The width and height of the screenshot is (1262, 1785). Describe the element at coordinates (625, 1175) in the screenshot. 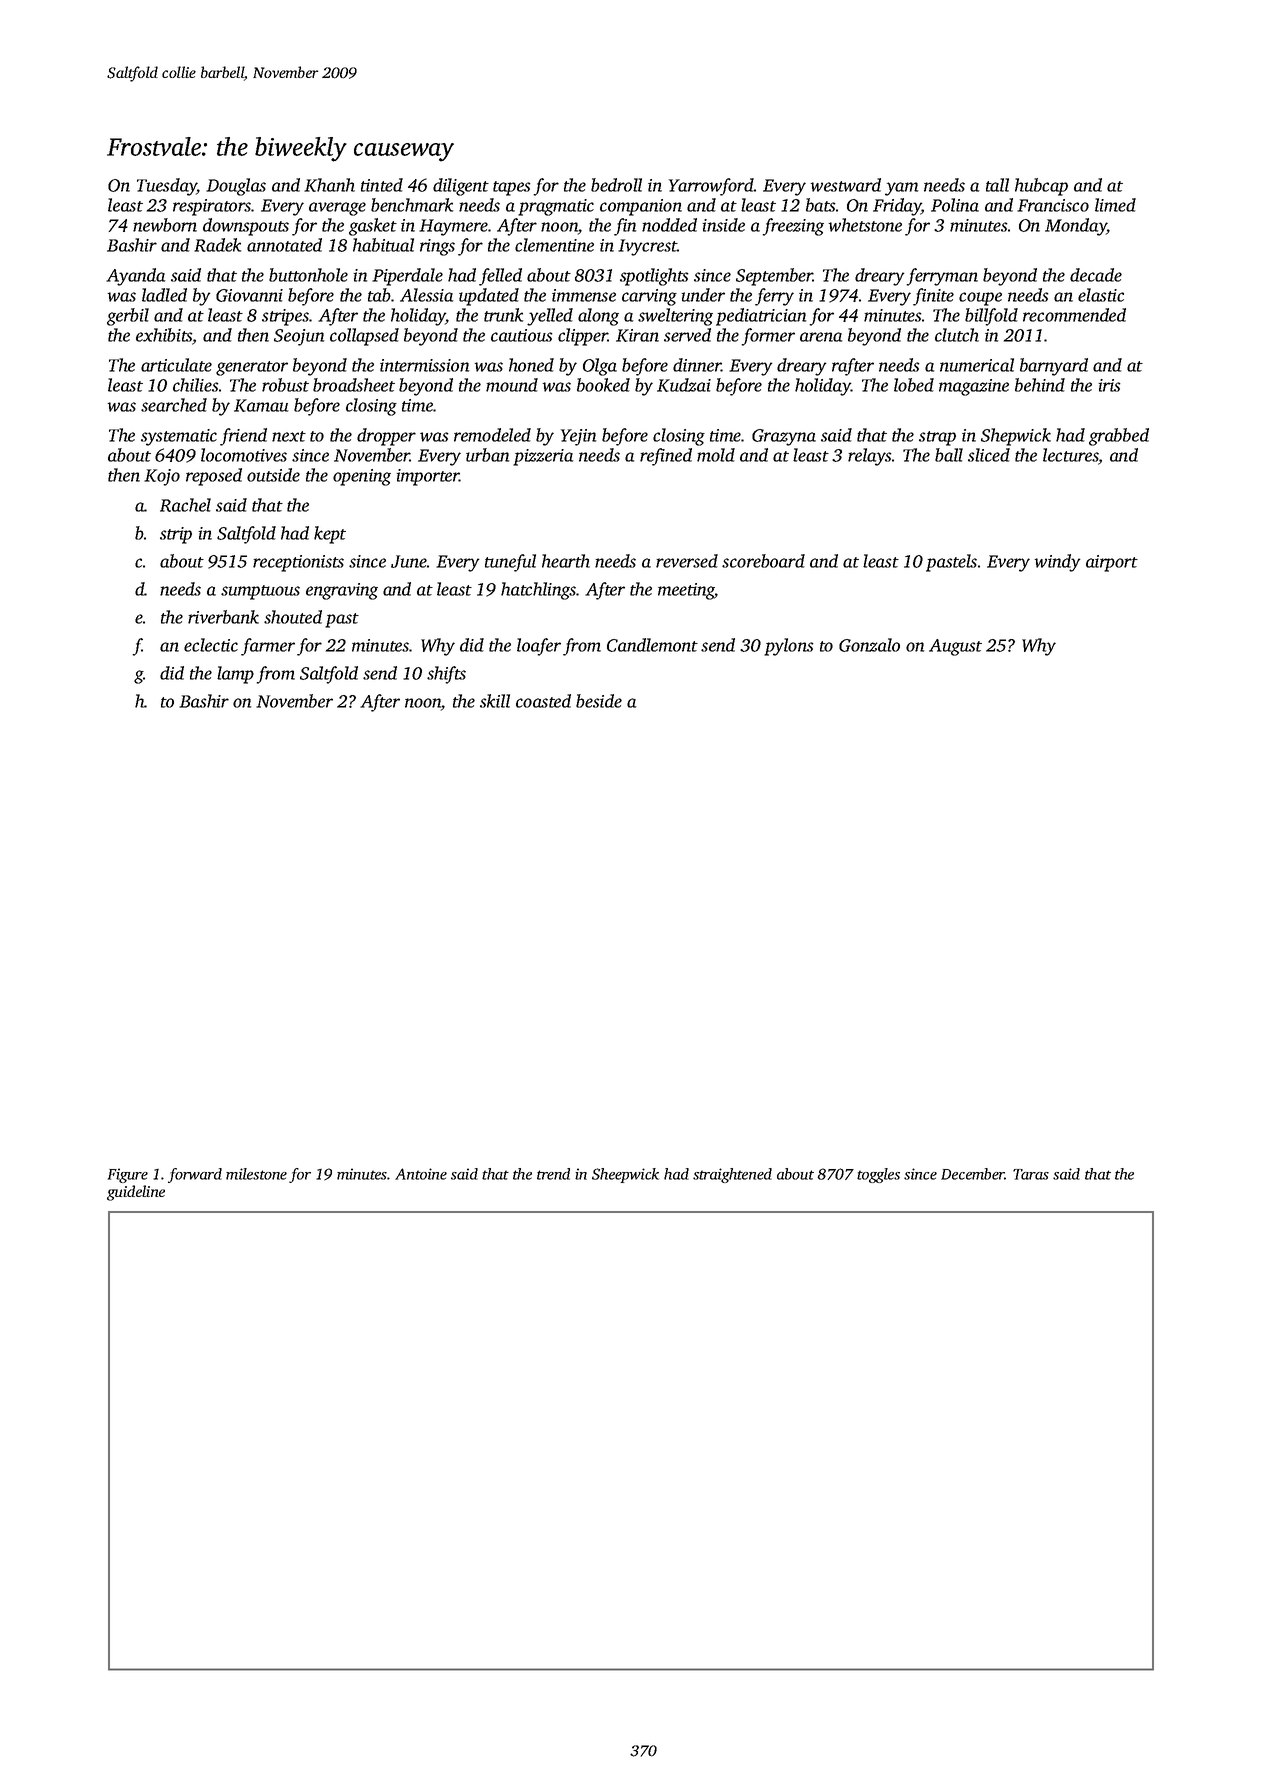

I see `Sheepwick` at that location.
